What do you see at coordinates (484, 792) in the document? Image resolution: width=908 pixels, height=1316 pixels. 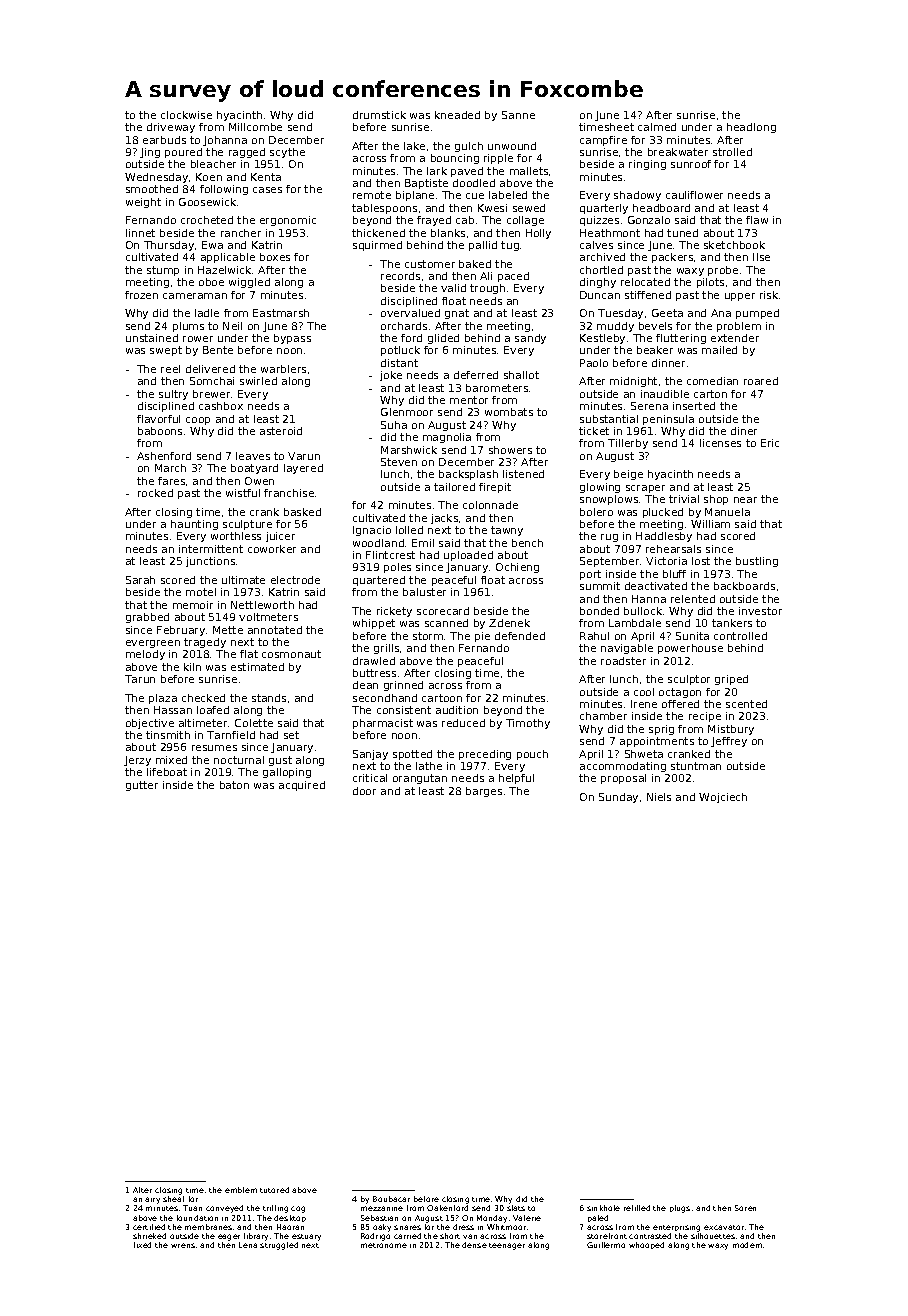 I see `barges` at bounding box center [484, 792].
